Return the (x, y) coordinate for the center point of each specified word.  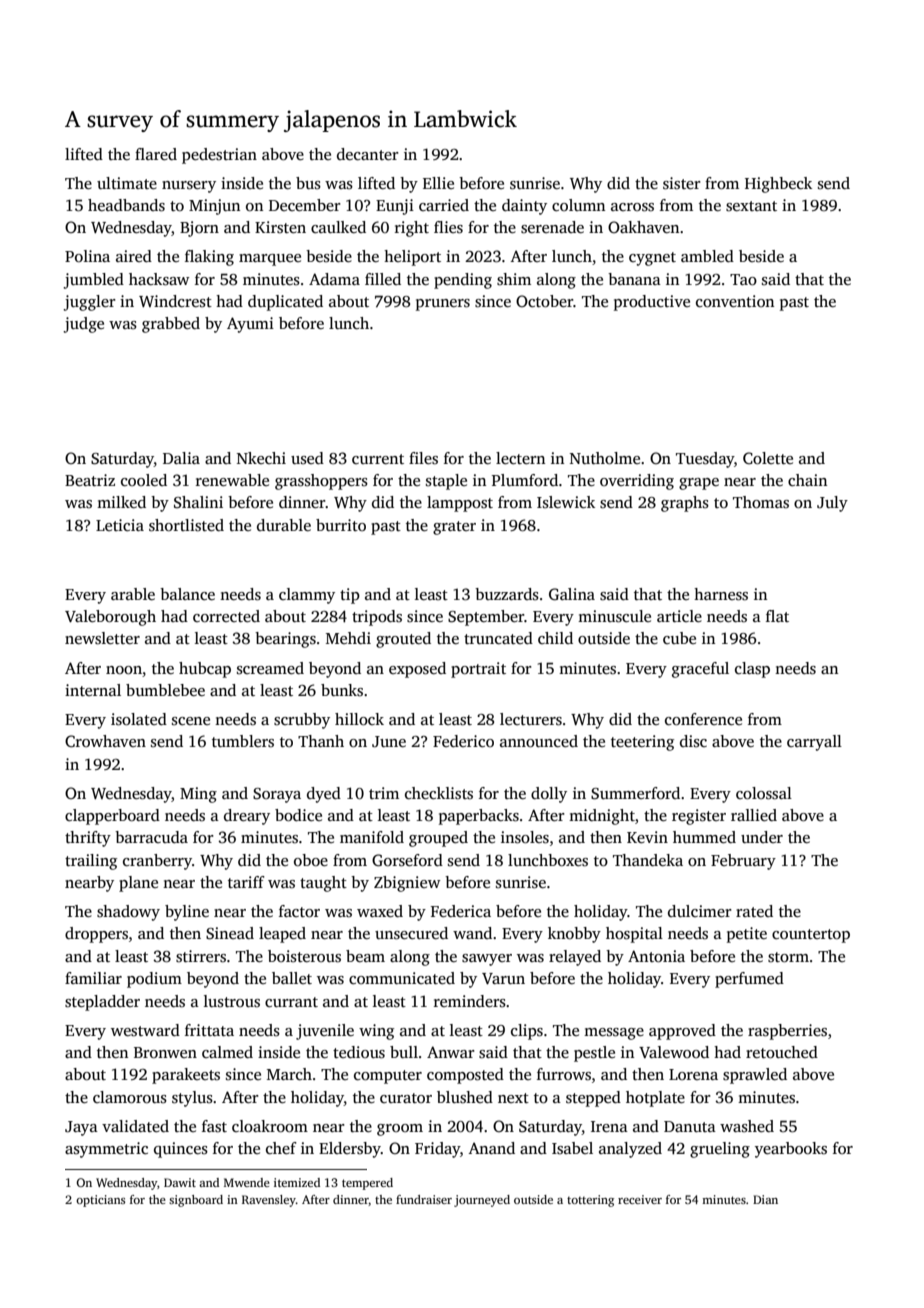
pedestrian (219, 156)
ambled (707, 256)
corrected (226, 616)
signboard (196, 1201)
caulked (338, 227)
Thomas (761, 502)
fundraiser (424, 1199)
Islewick (566, 502)
